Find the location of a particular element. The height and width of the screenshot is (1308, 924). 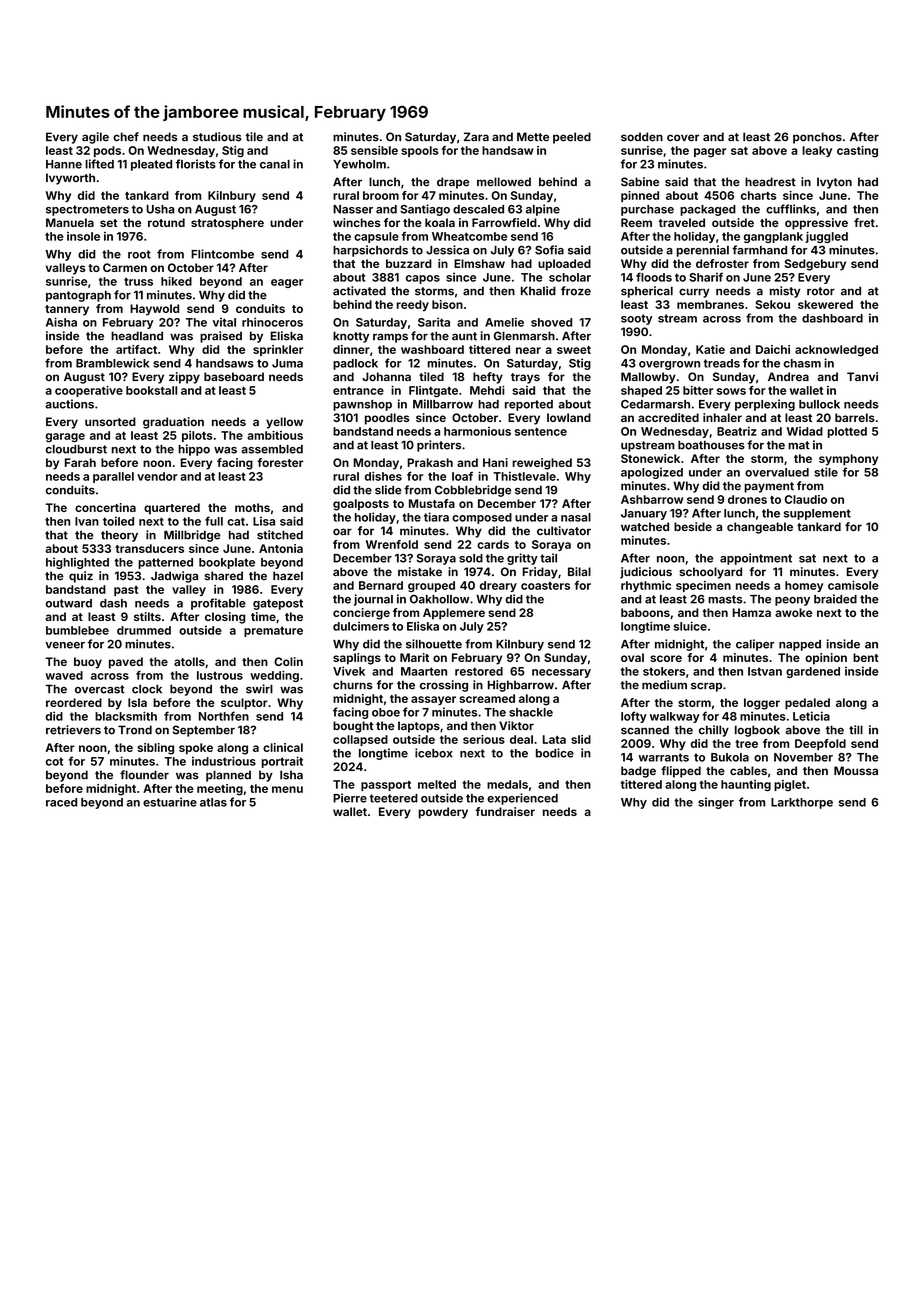

Katie is located at coordinates (710, 349).
